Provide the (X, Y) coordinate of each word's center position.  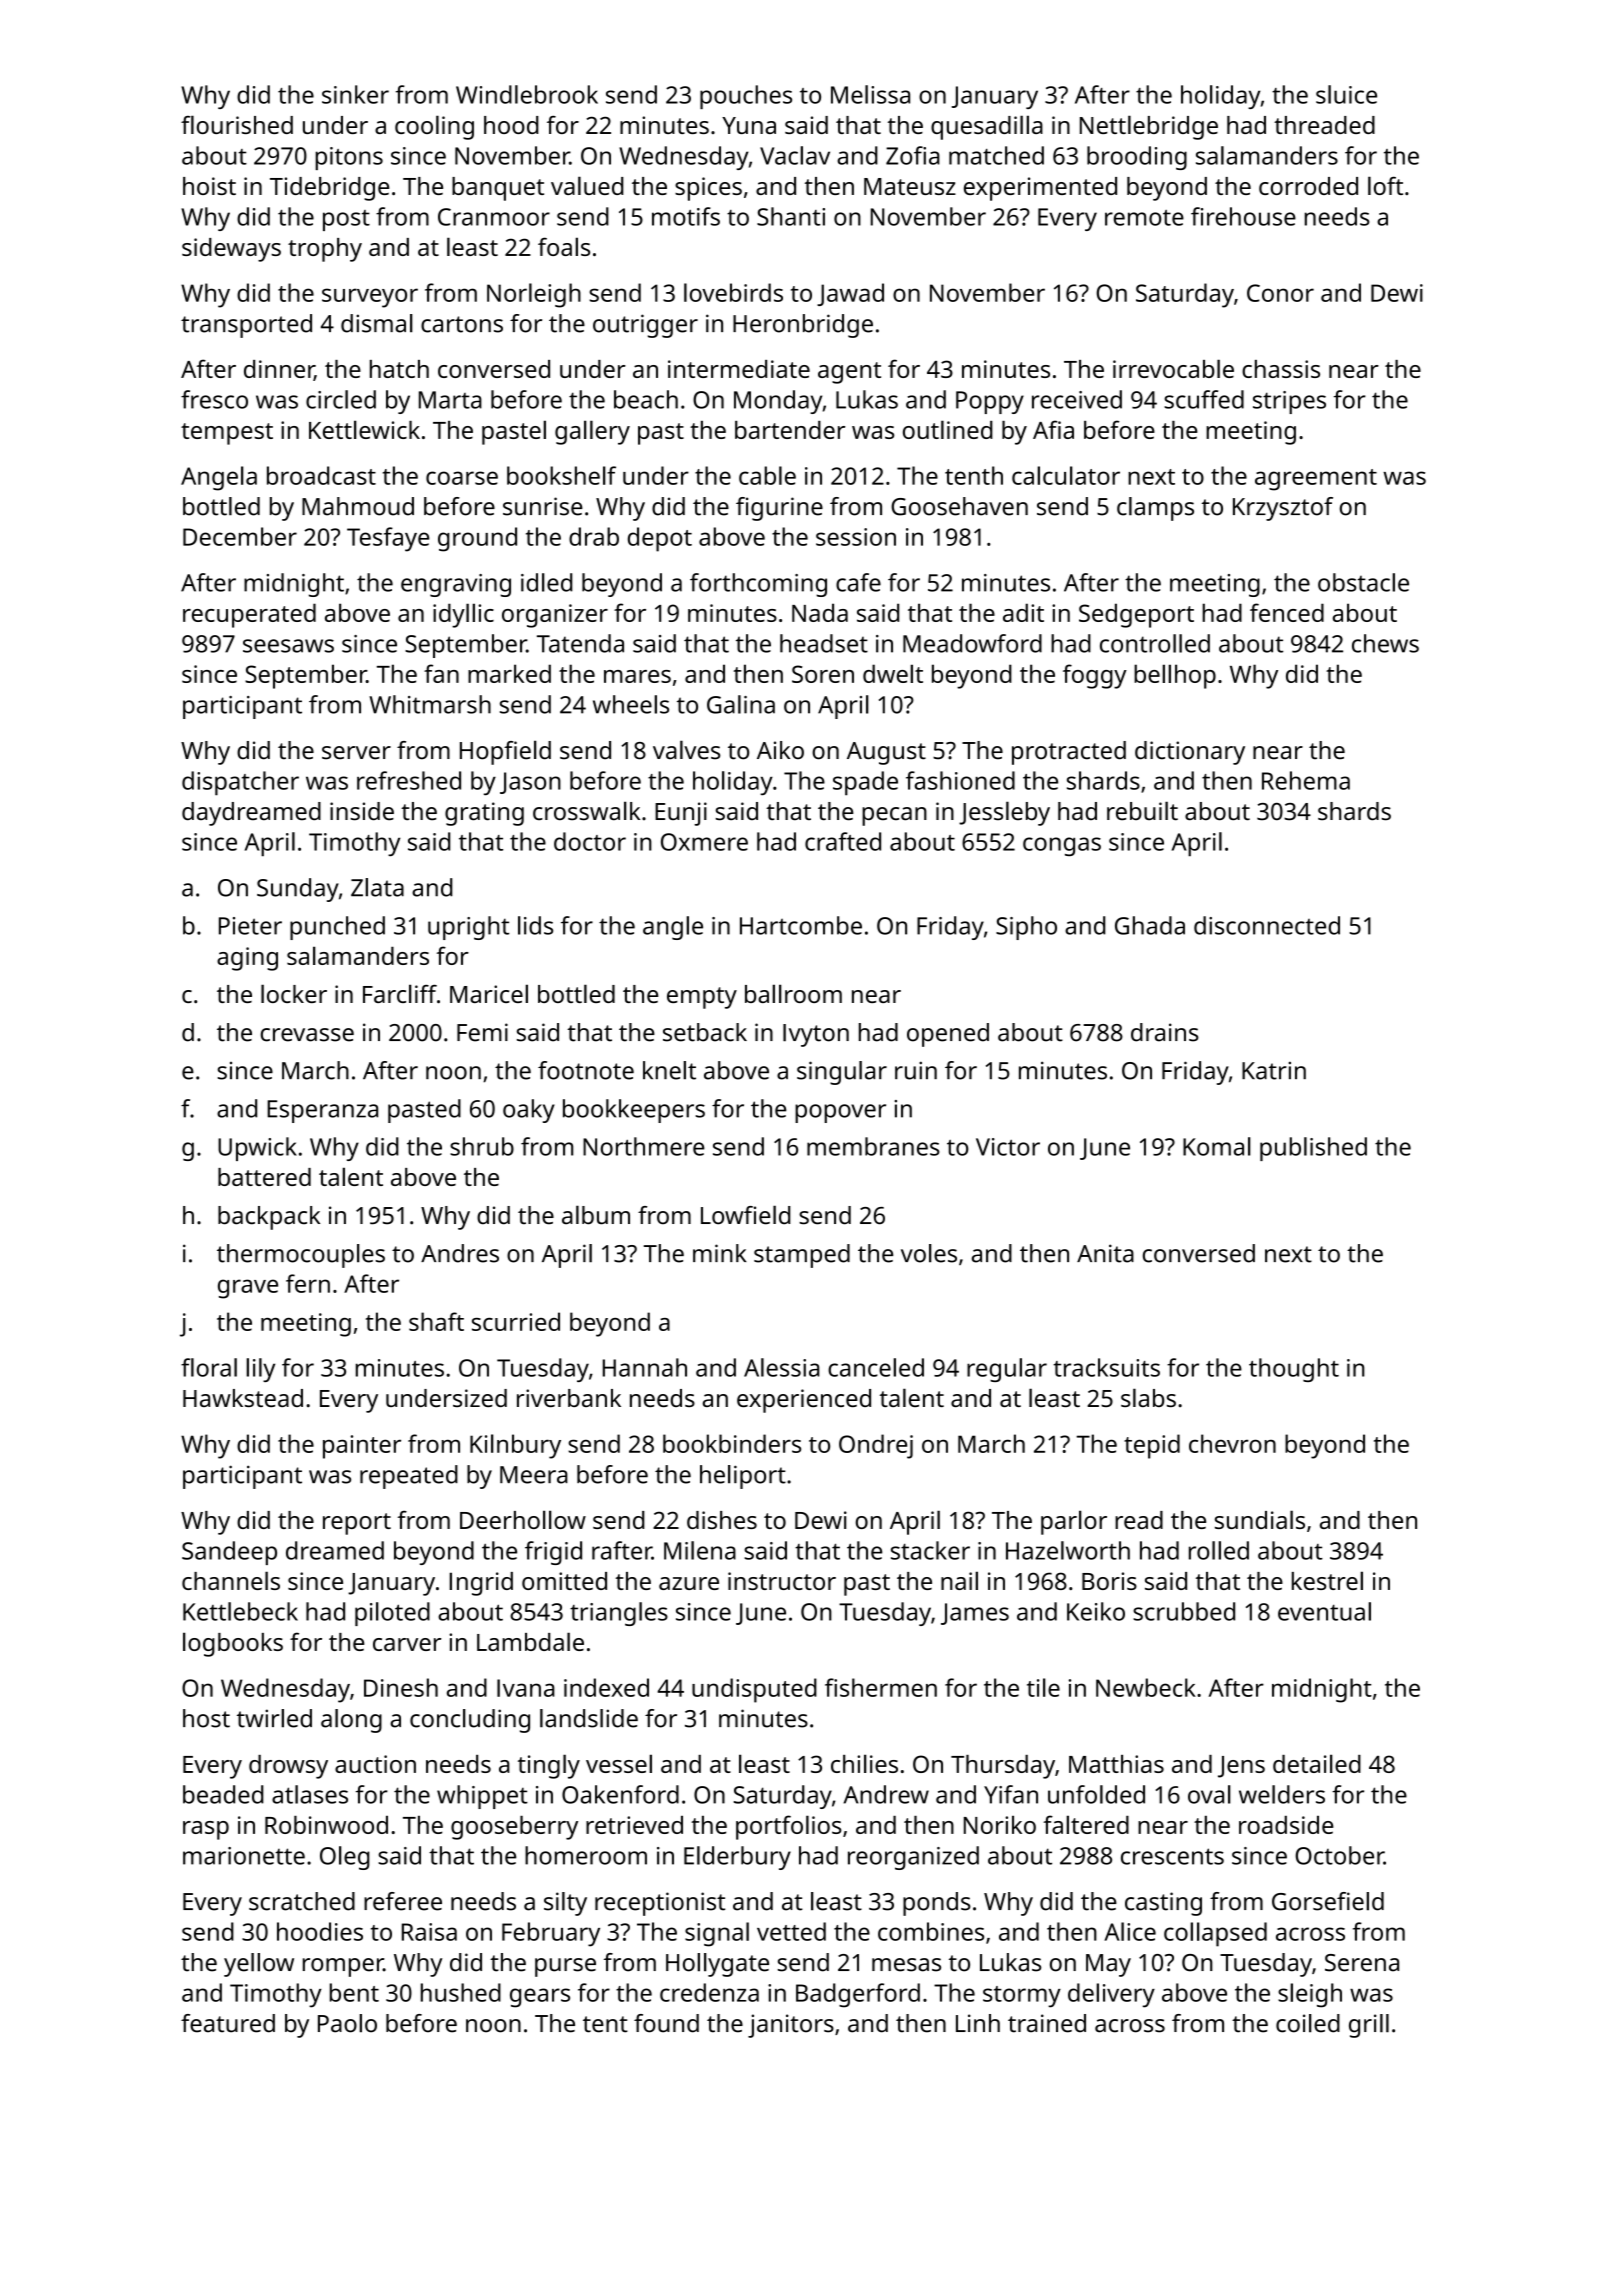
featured (228, 2023)
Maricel (489, 993)
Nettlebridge (1149, 127)
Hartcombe (801, 925)
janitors (791, 2026)
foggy (1095, 676)
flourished (237, 124)
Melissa (870, 94)
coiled (1308, 2023)
